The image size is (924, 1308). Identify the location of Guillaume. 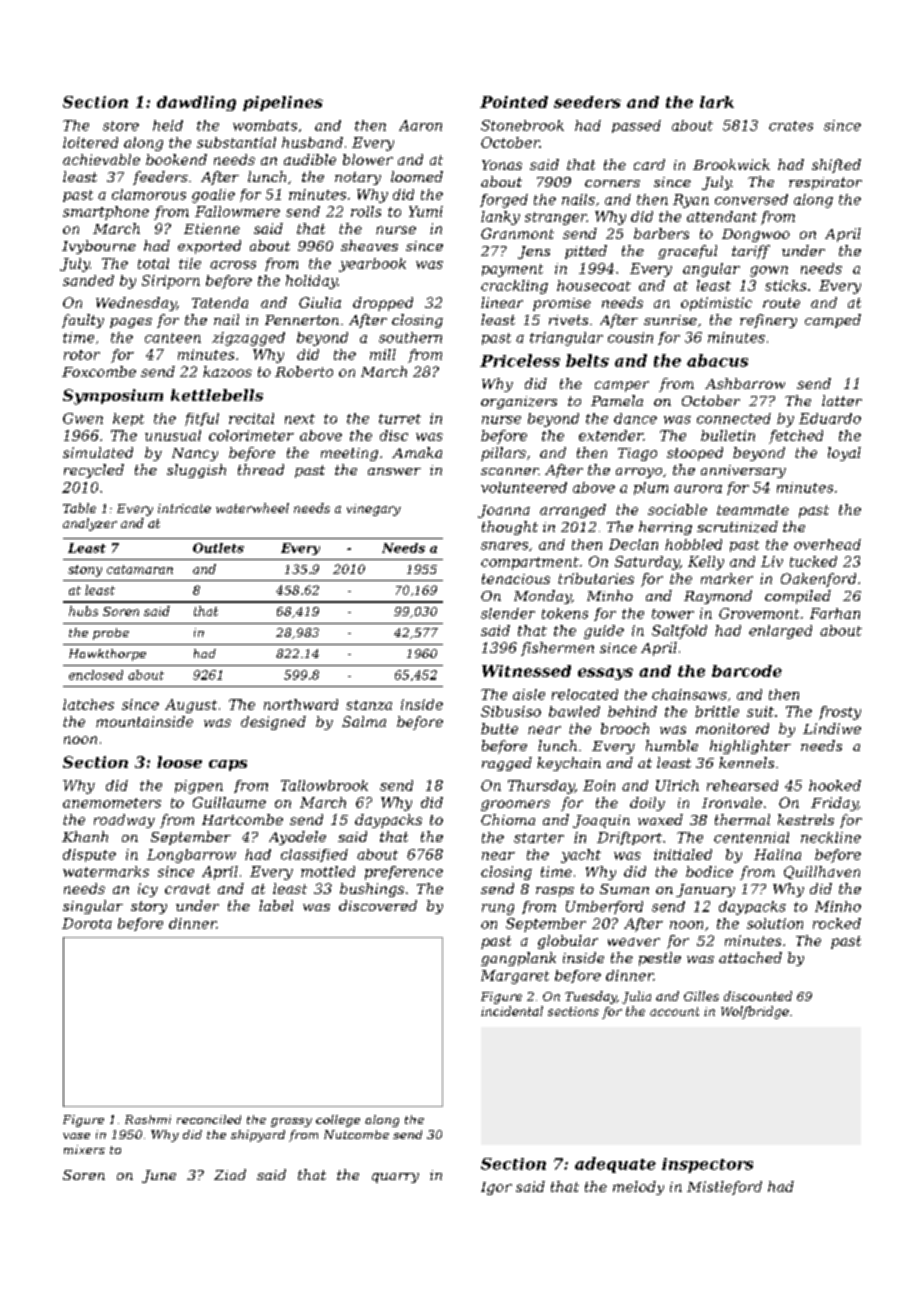
(229, 802).
